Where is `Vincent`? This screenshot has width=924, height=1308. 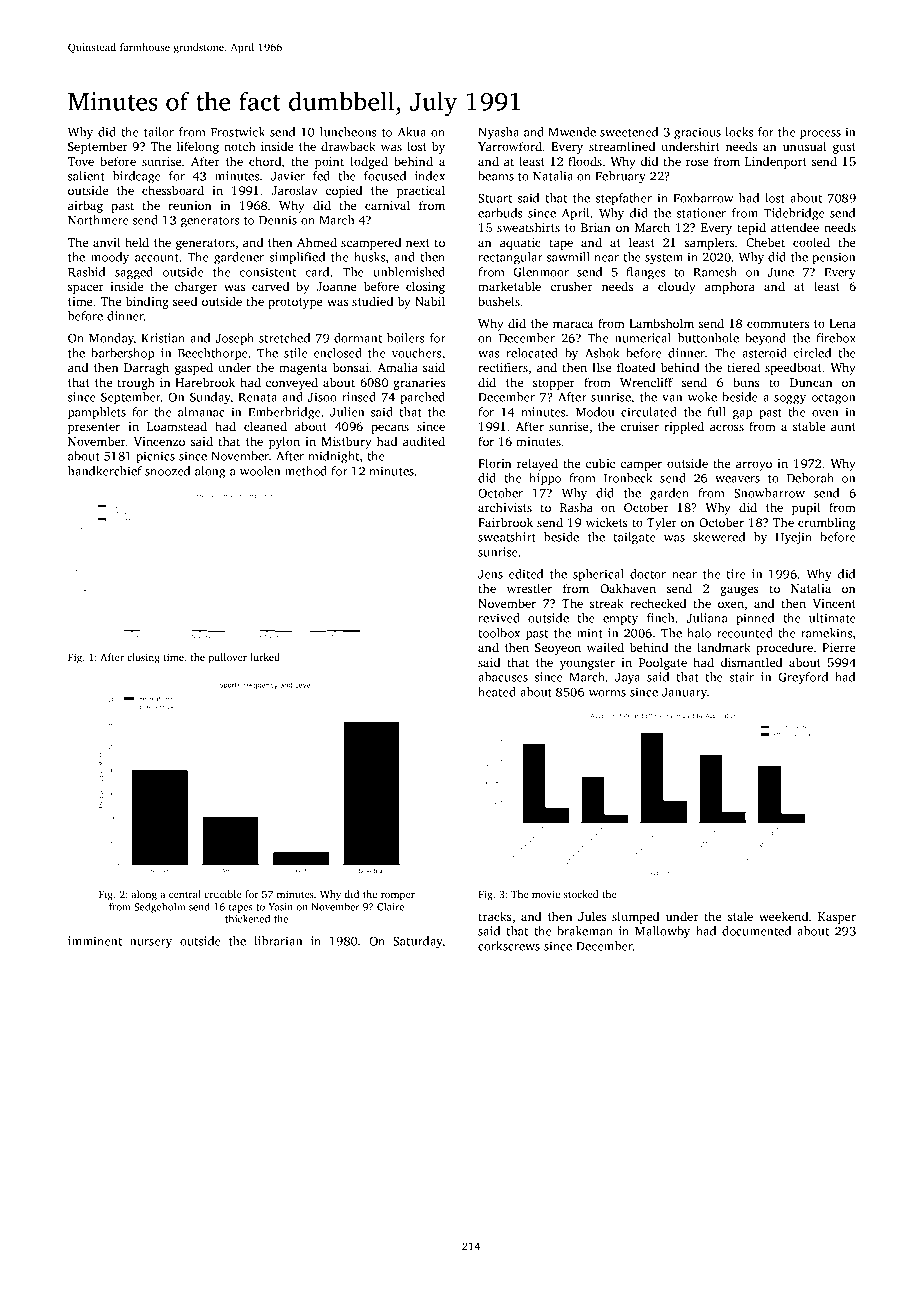 Vincent is located at coordinates (834, 603).
